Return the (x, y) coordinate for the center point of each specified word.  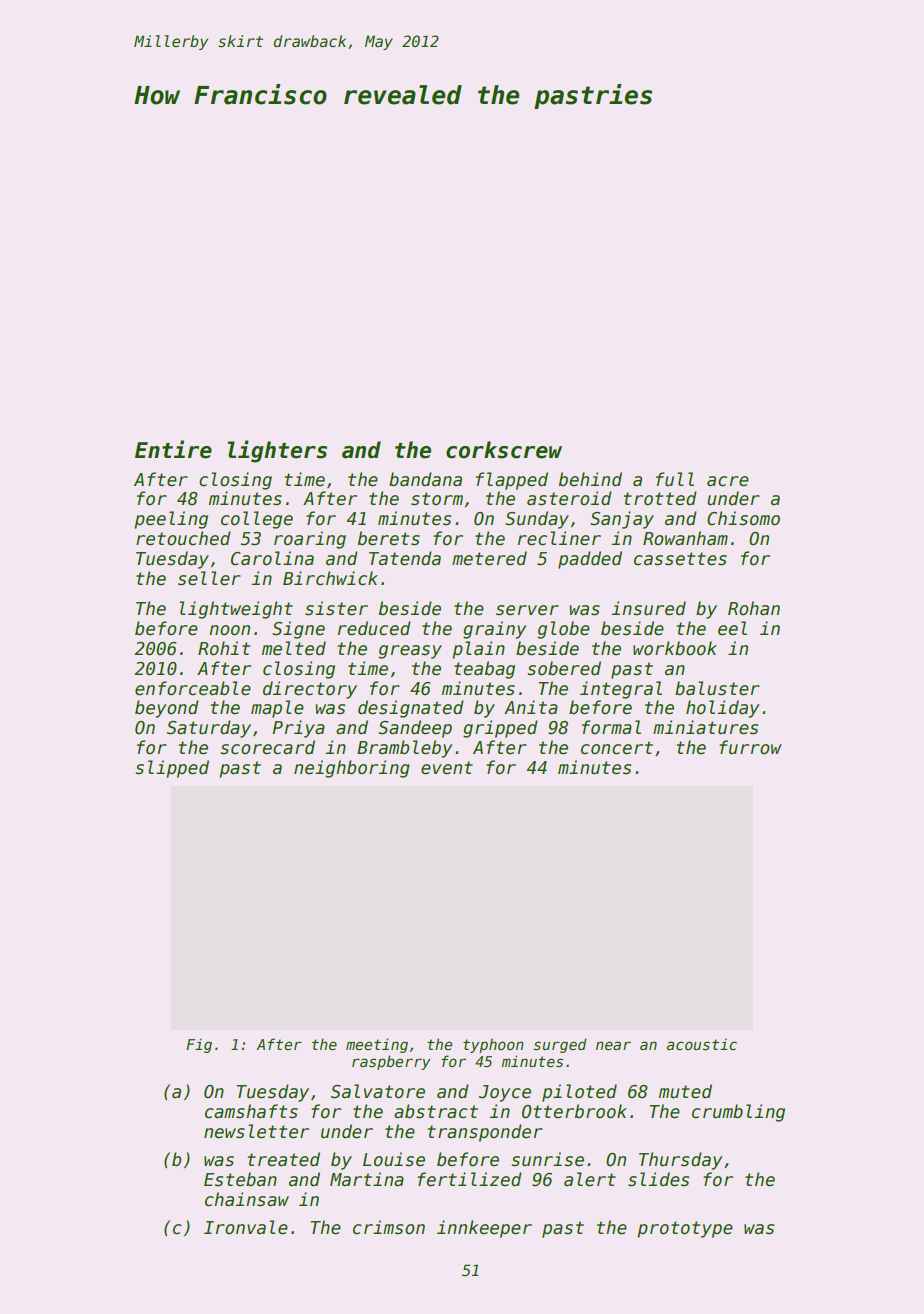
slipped (172, 769)
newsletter (256, 1131)
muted (685, 1091)
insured (649, 608)
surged (560, 1045)
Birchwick (330, 578)
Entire (173, 449)
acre (728, 481)
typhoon (493, 1045)
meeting (377, 1045)
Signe (298, 630)
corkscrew (504, 450)
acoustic (702, 1044)
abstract (436, 1111)
